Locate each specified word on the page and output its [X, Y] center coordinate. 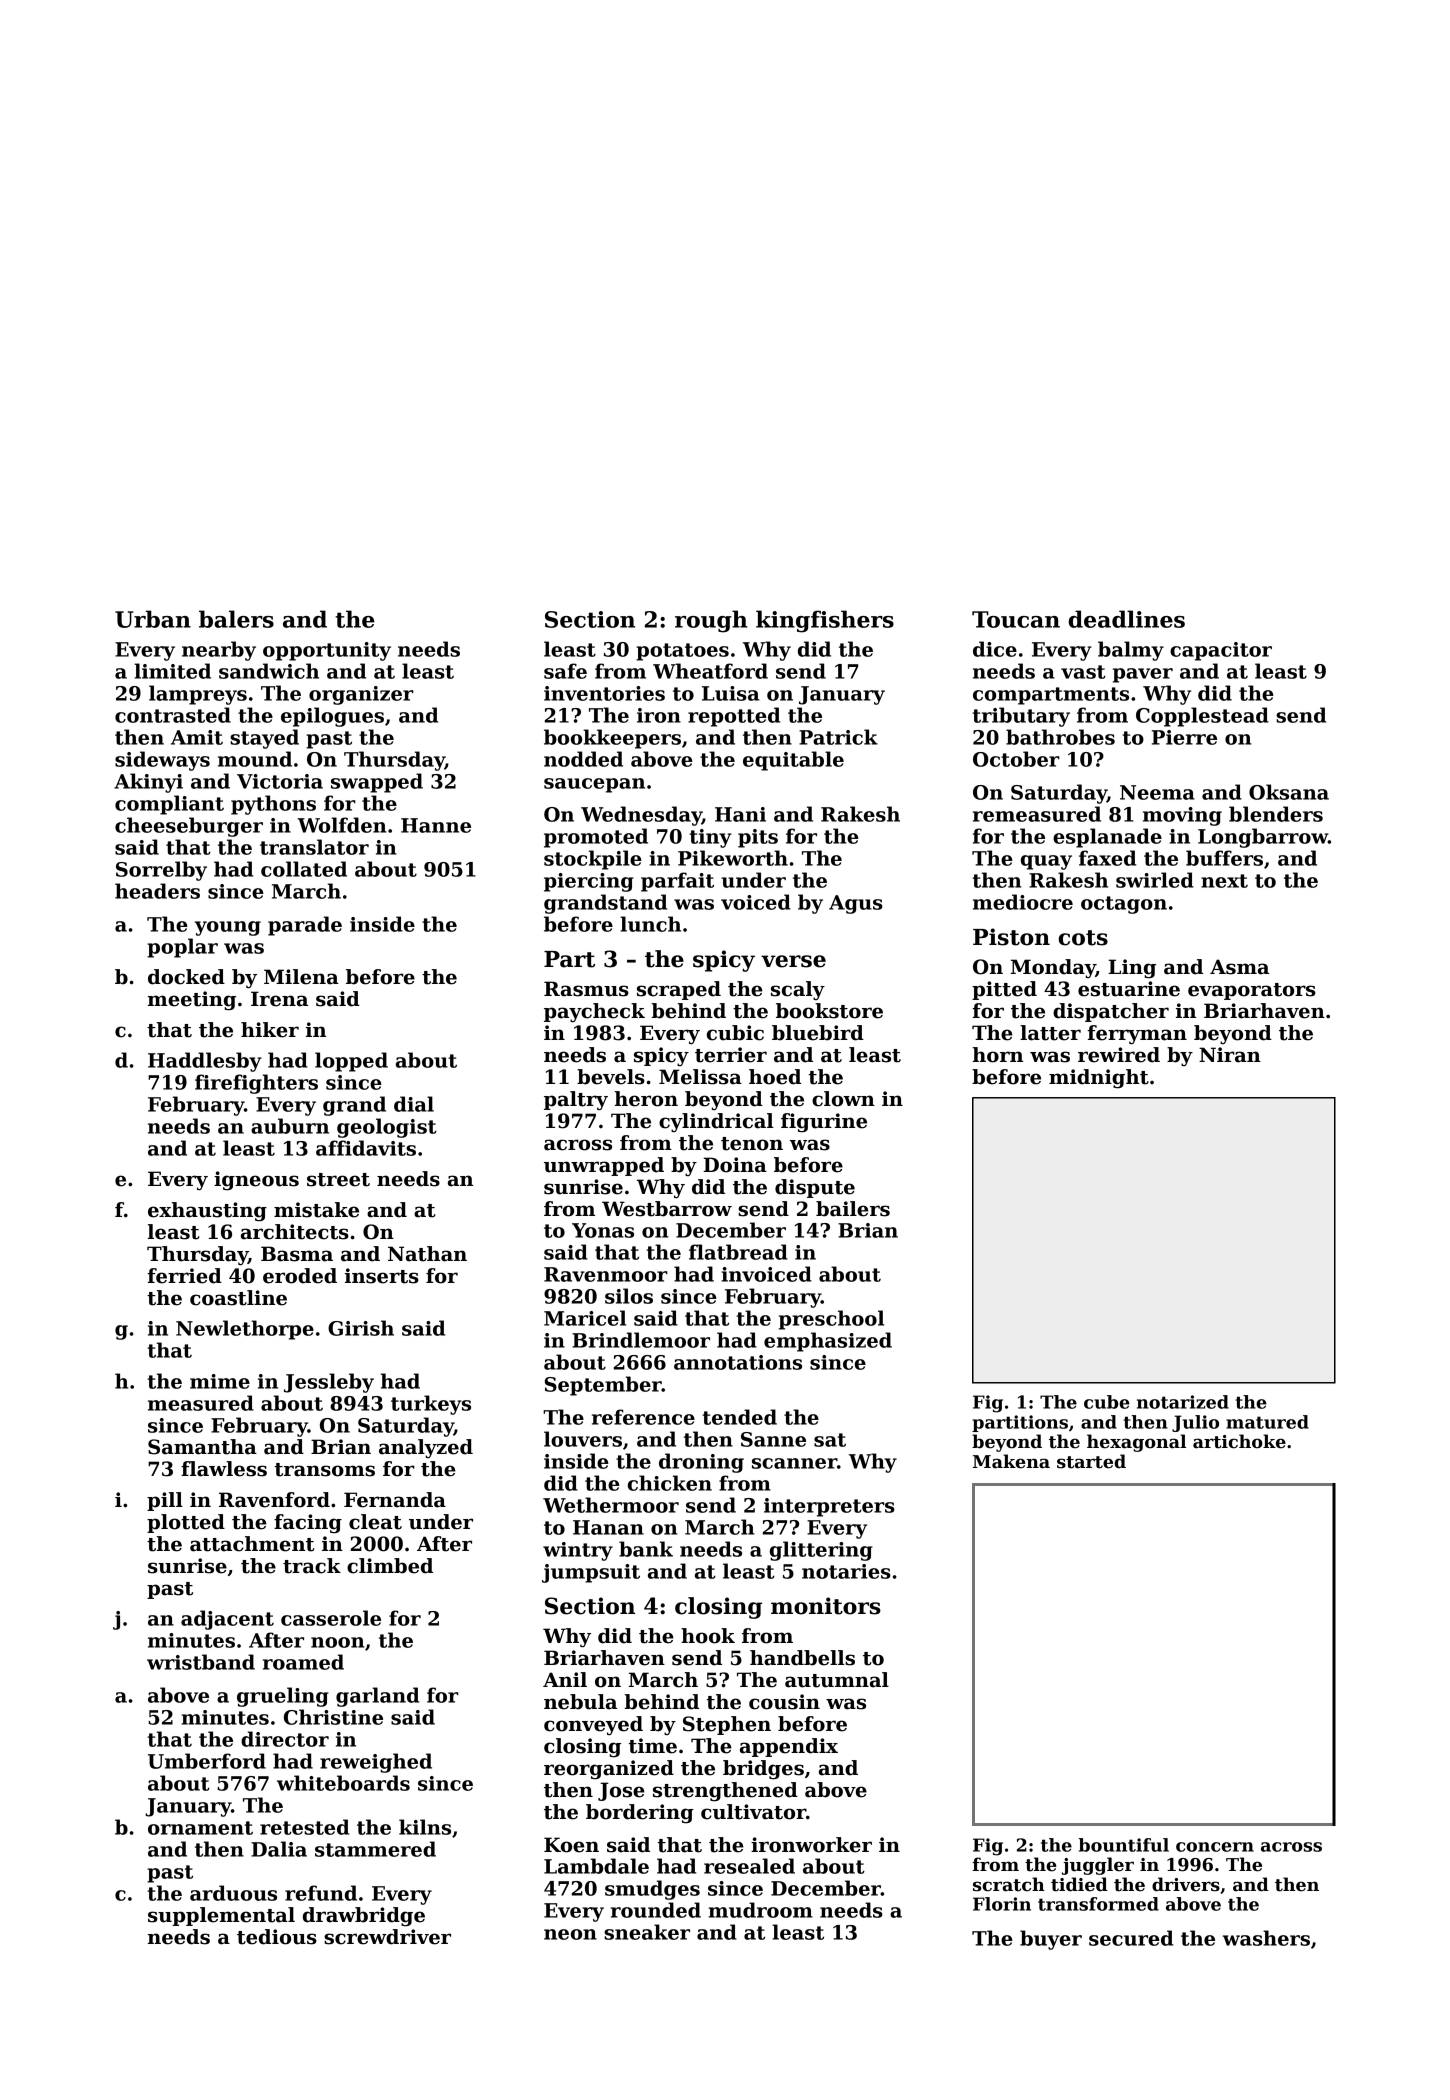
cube [1107, 1402]
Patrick [838, 737]
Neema [1157, 792]
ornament [200, 1828]
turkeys [431, 1405]
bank [646, 1549]
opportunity [327, 651]
